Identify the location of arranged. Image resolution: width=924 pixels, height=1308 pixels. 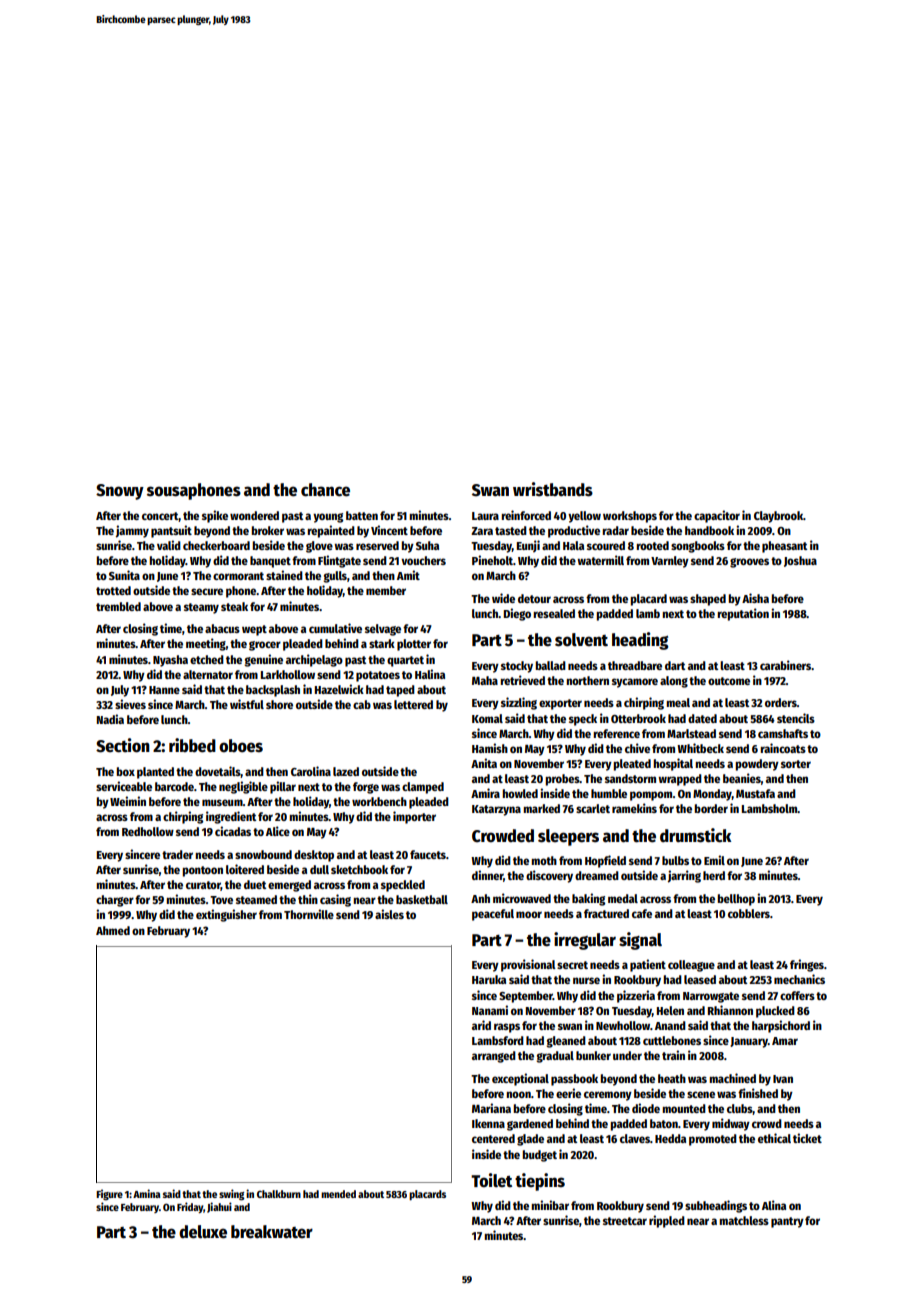
(494, 1057).
